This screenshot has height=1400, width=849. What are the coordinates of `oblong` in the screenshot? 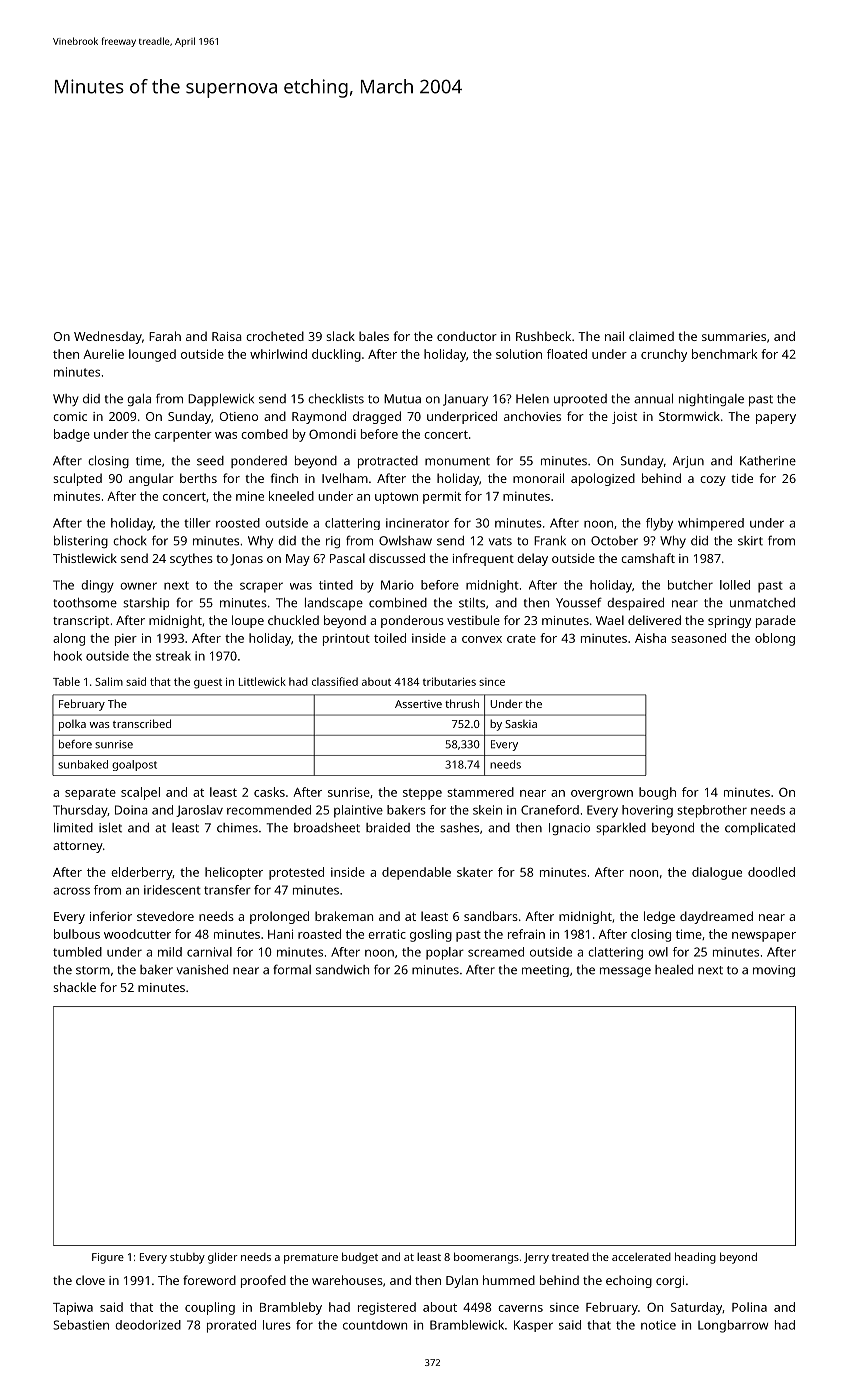 It's located at (775, 639).
